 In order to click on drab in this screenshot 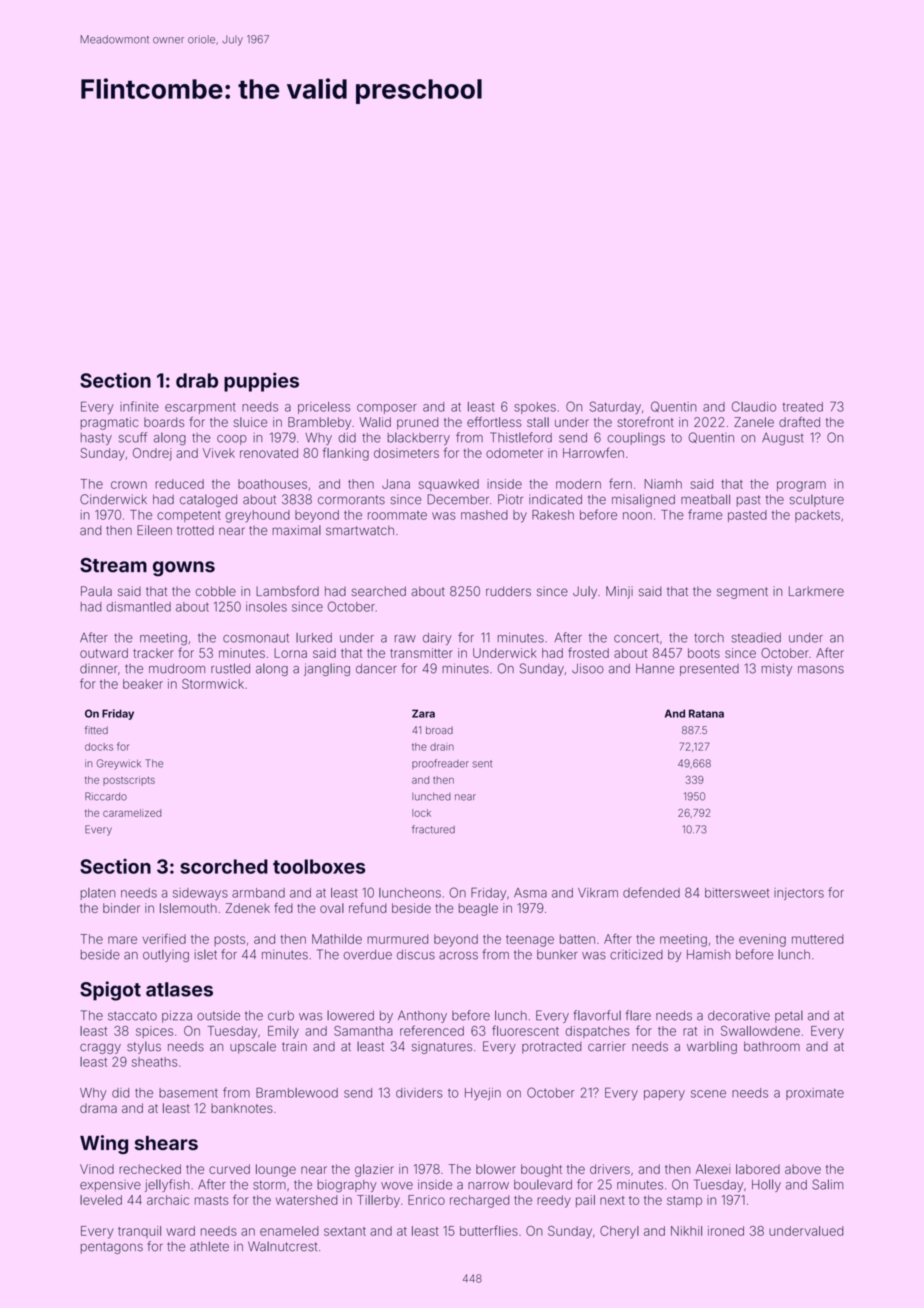, I will do `click(197, 380)`.
